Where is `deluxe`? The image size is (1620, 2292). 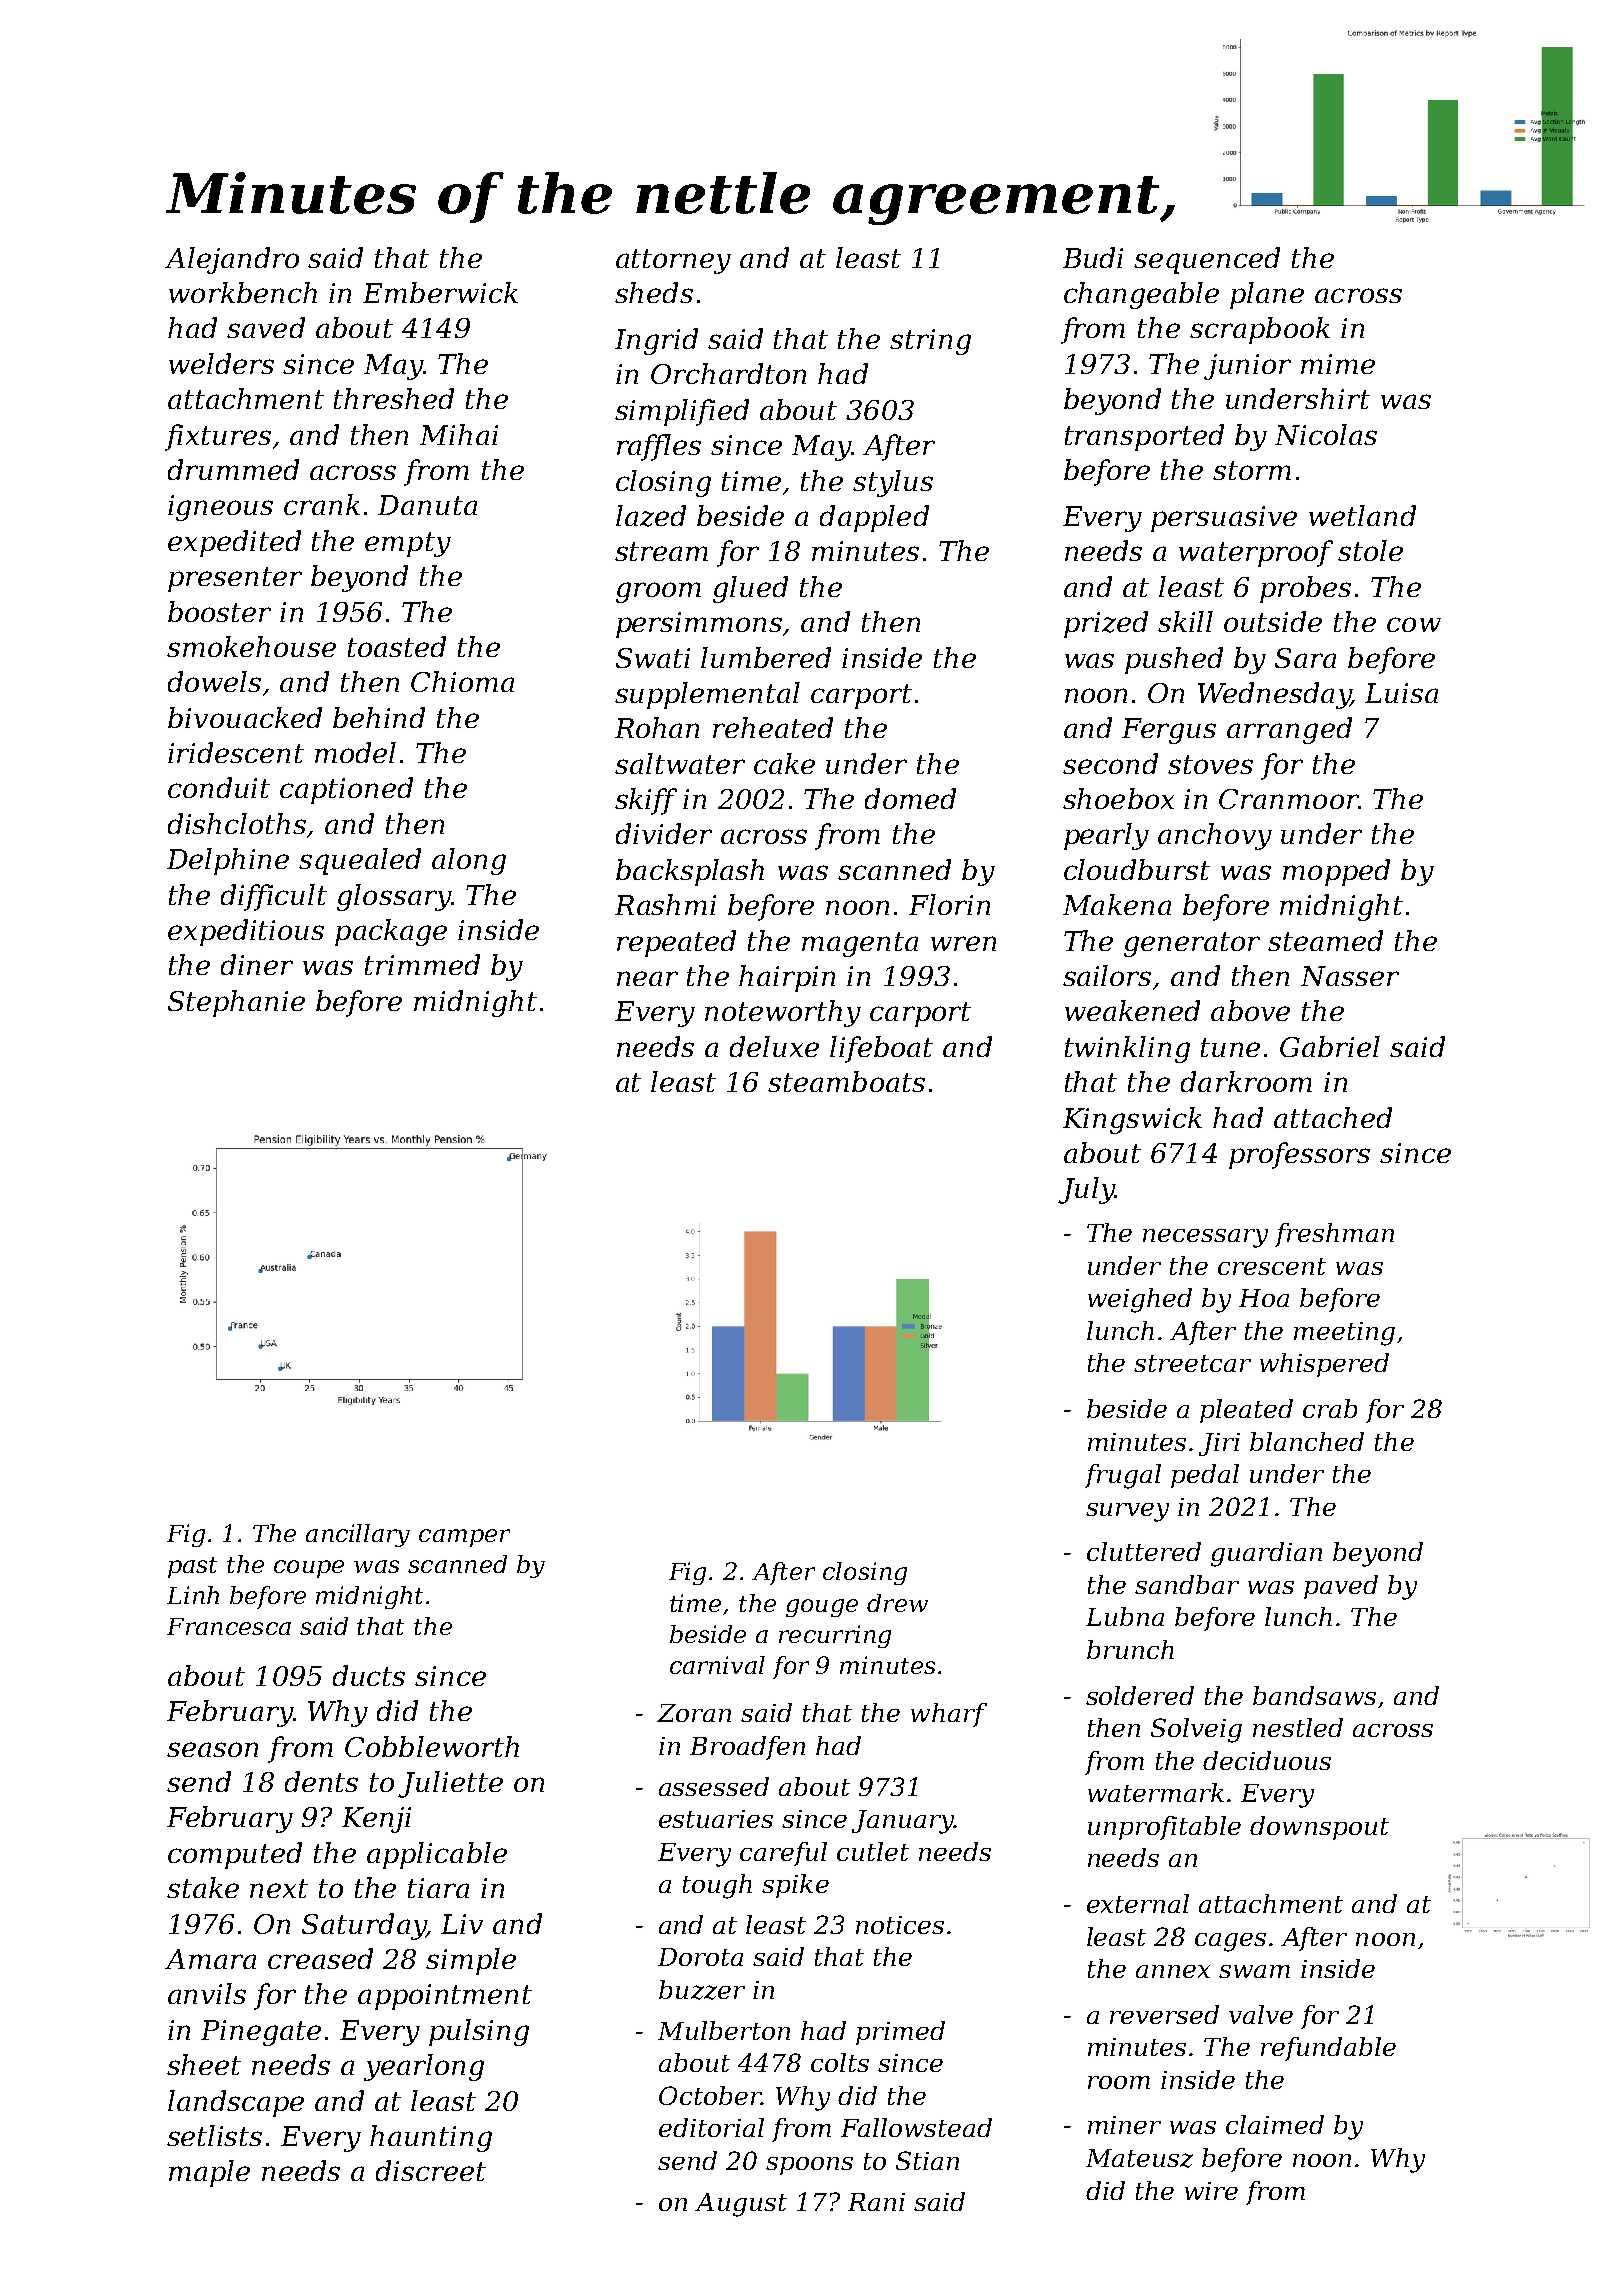
deluxe is located at coordinates (774, 1046).
